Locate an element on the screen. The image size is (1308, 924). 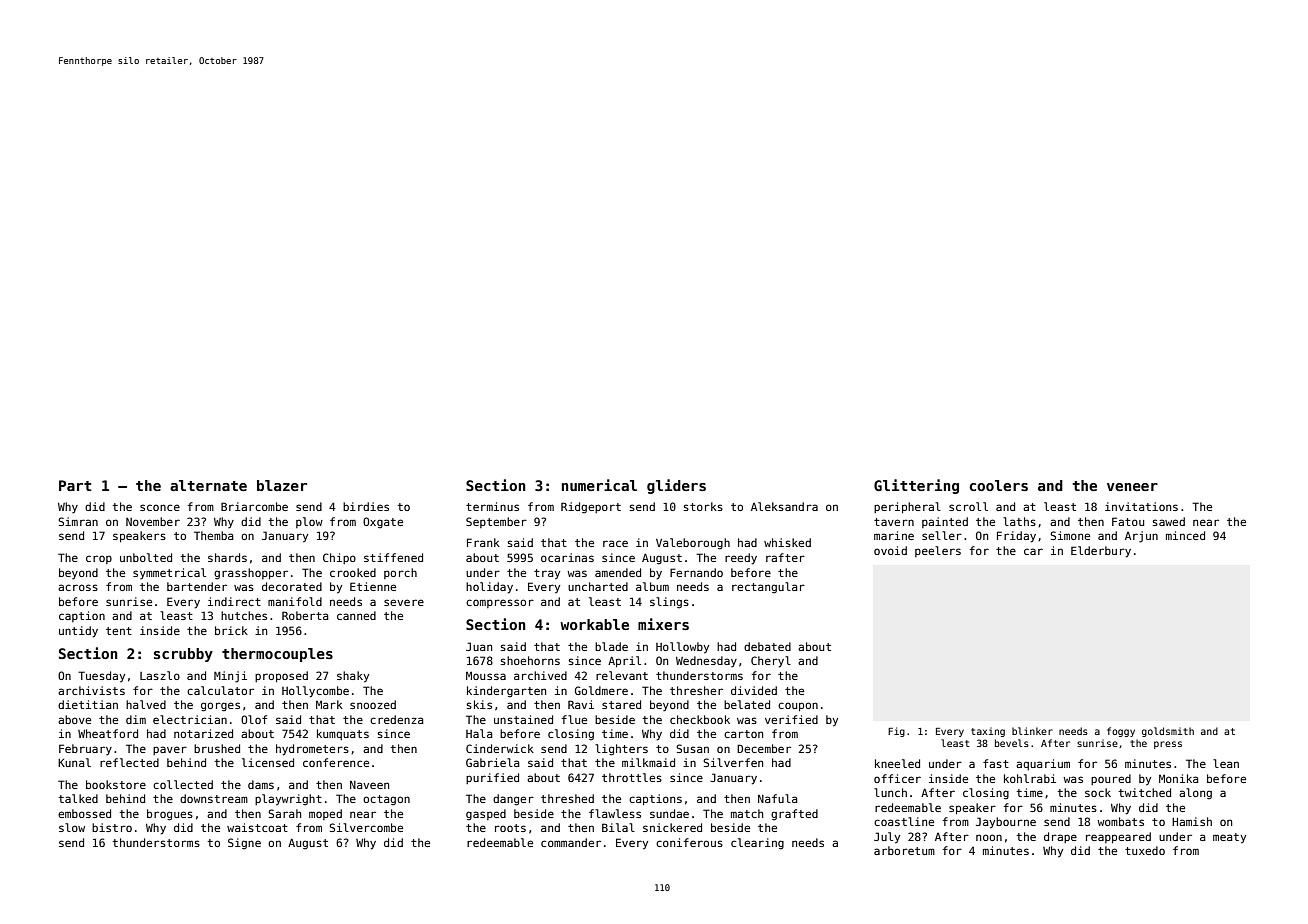
Elderbury is located at coordinates (1101, 552).
